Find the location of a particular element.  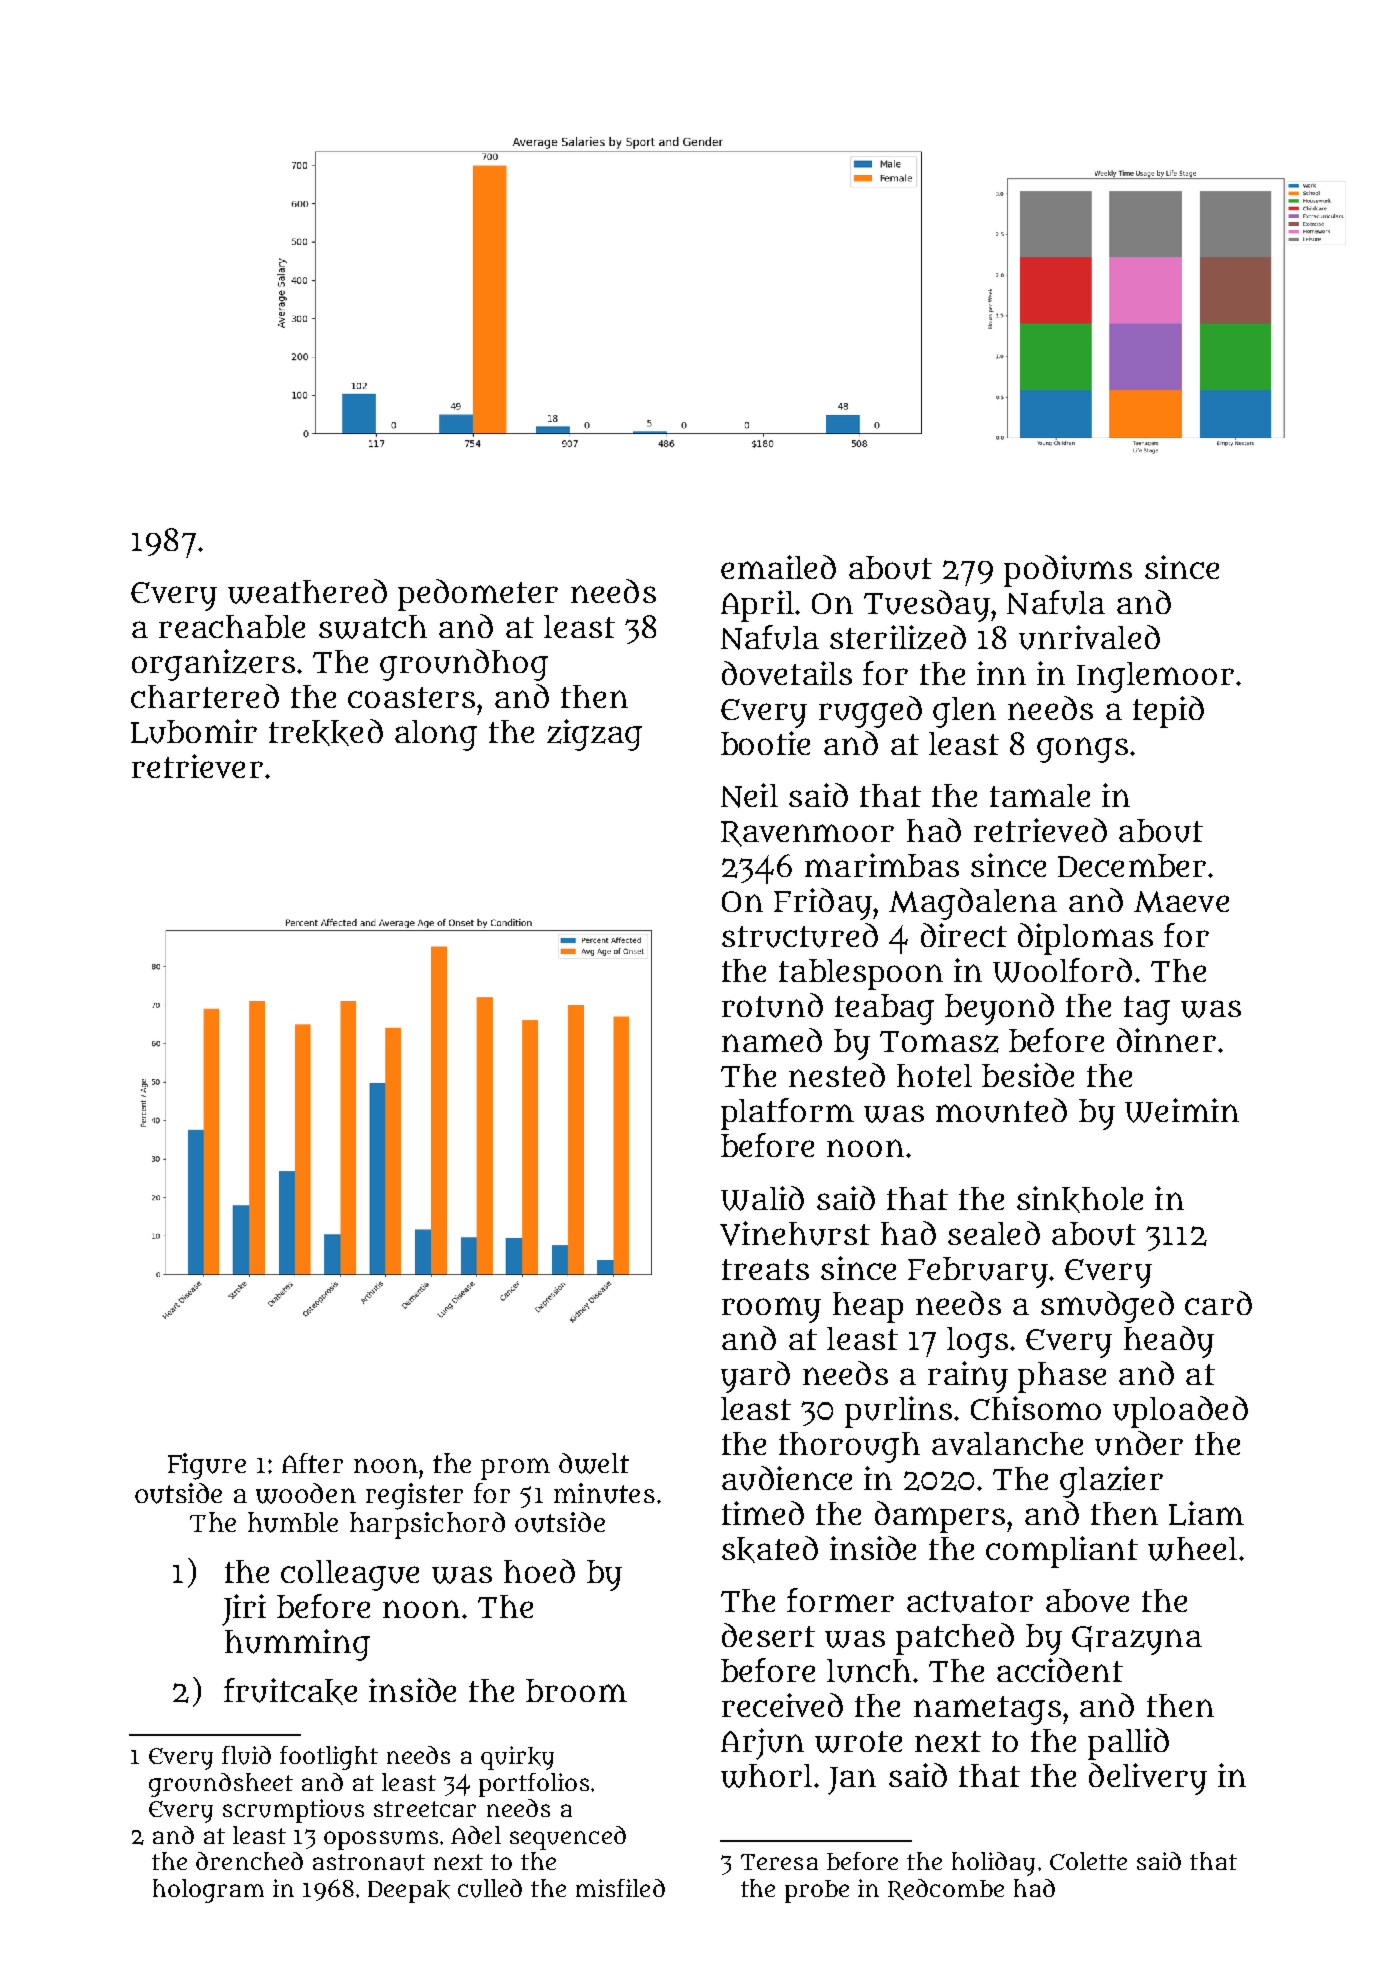

opossums is located at coordinates (381, 1840).
